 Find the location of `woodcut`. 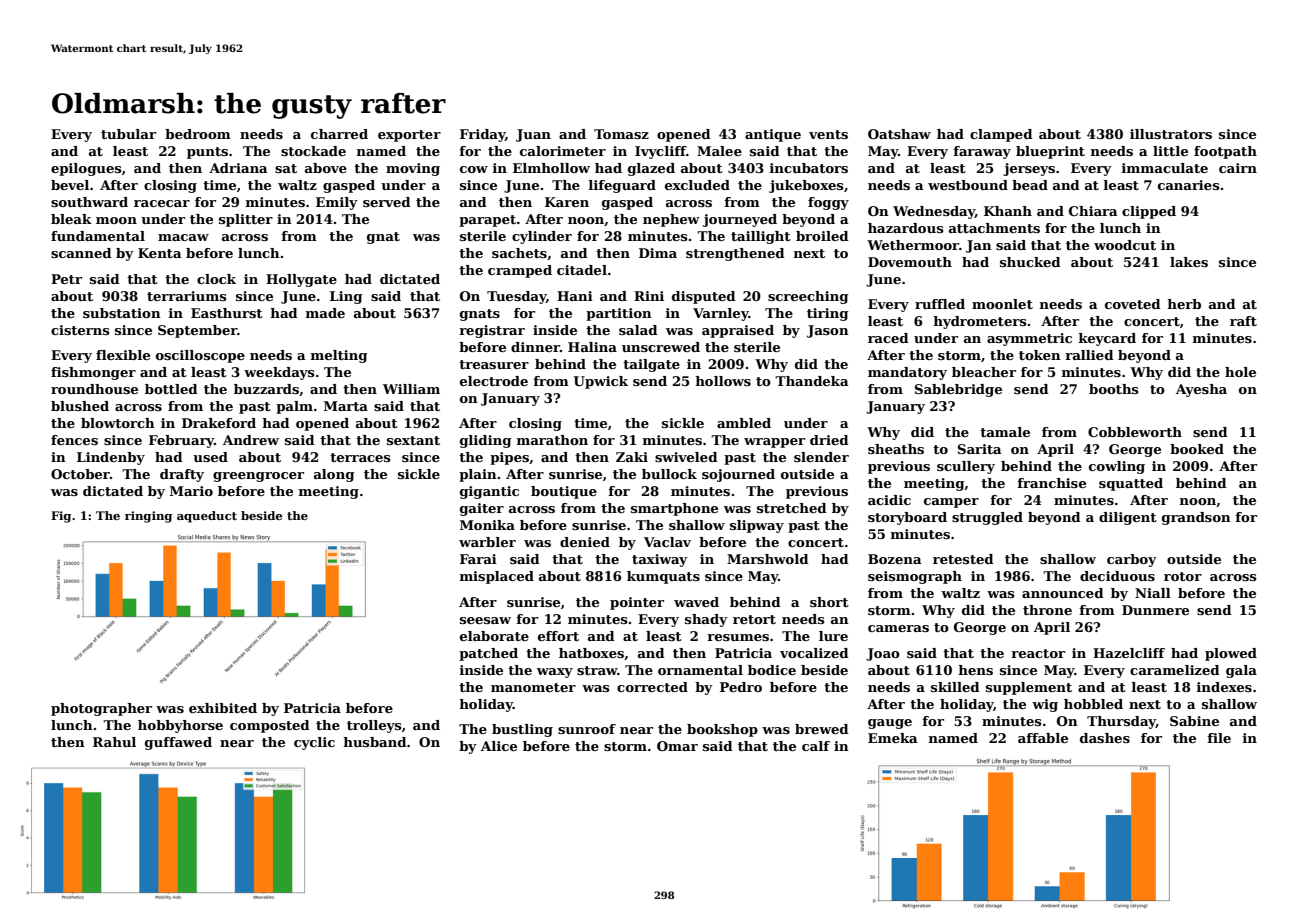

woodcut is located at coordinates (1125, 245).
